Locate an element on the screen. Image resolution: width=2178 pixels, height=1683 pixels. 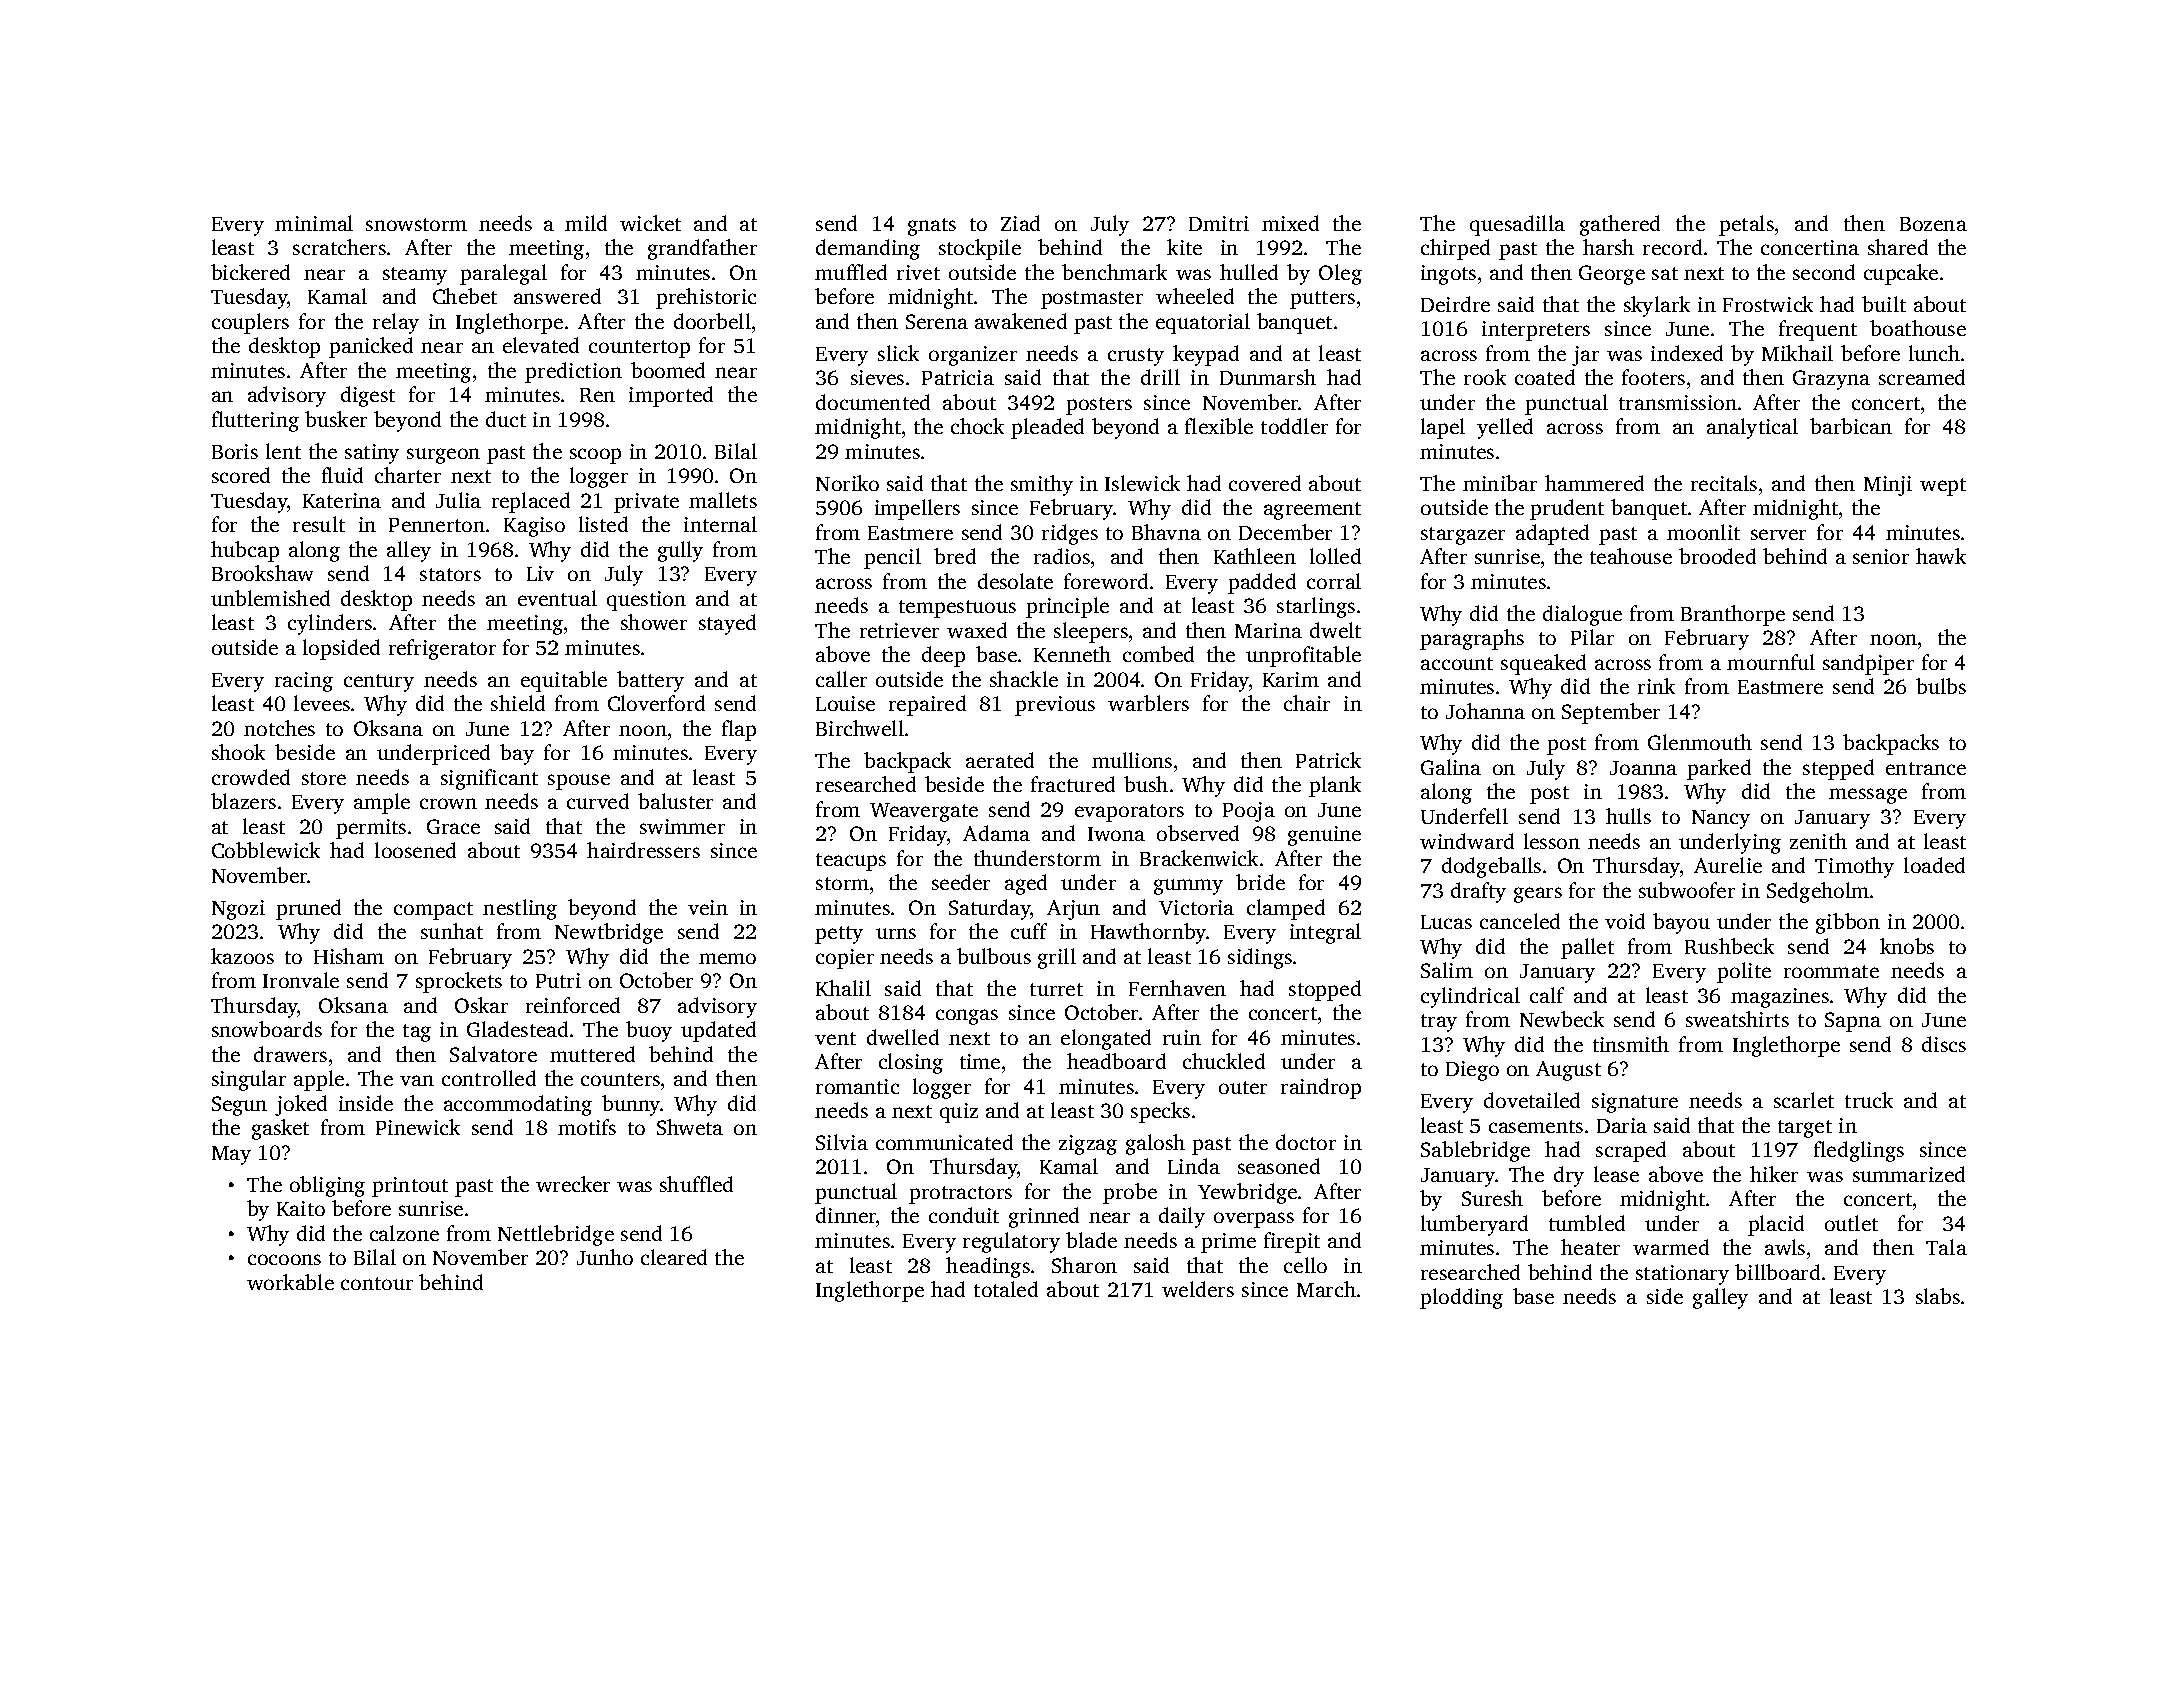
printout is located at coordinates (410, 1187).
